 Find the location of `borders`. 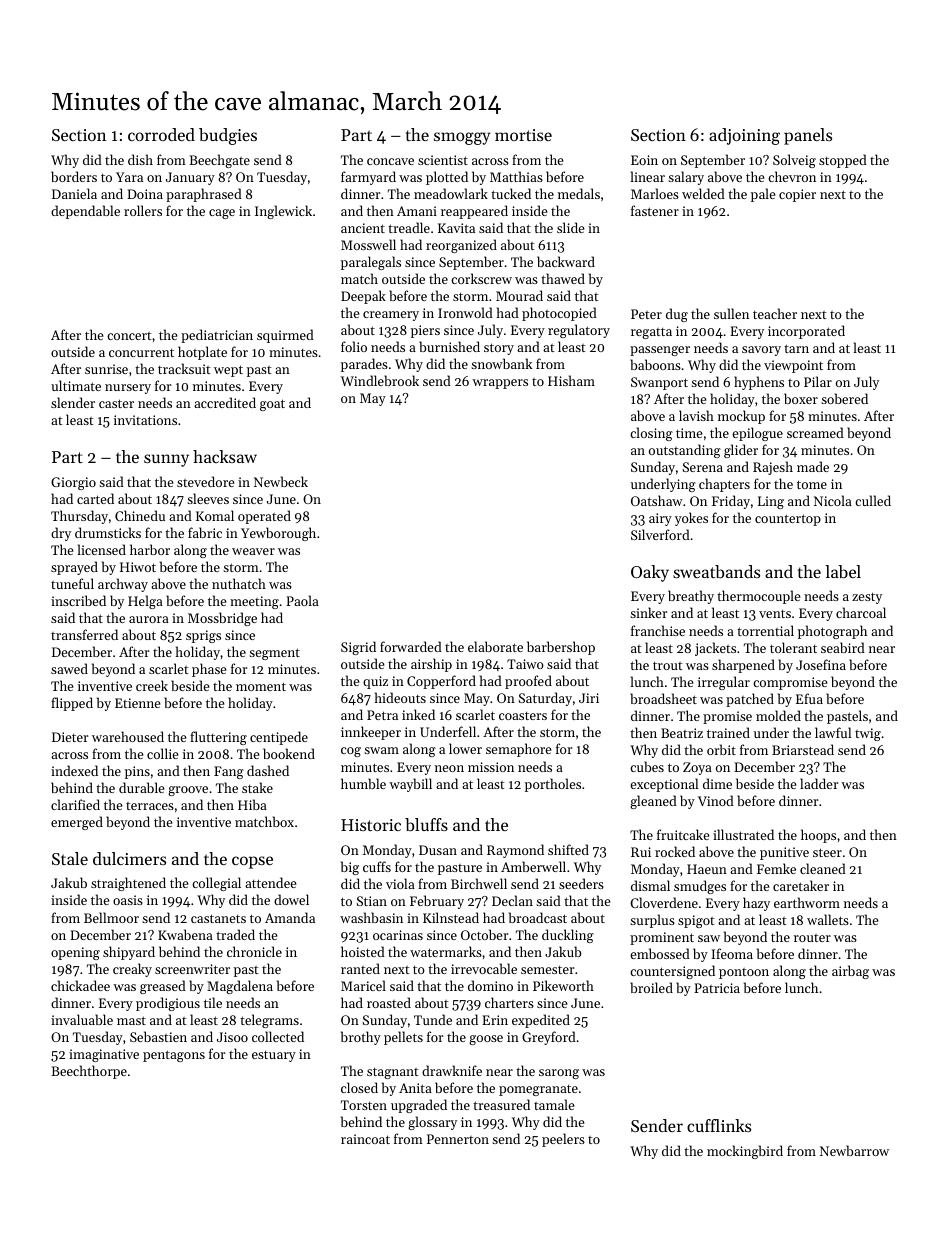

borders is located at coordinates (74, 176).
